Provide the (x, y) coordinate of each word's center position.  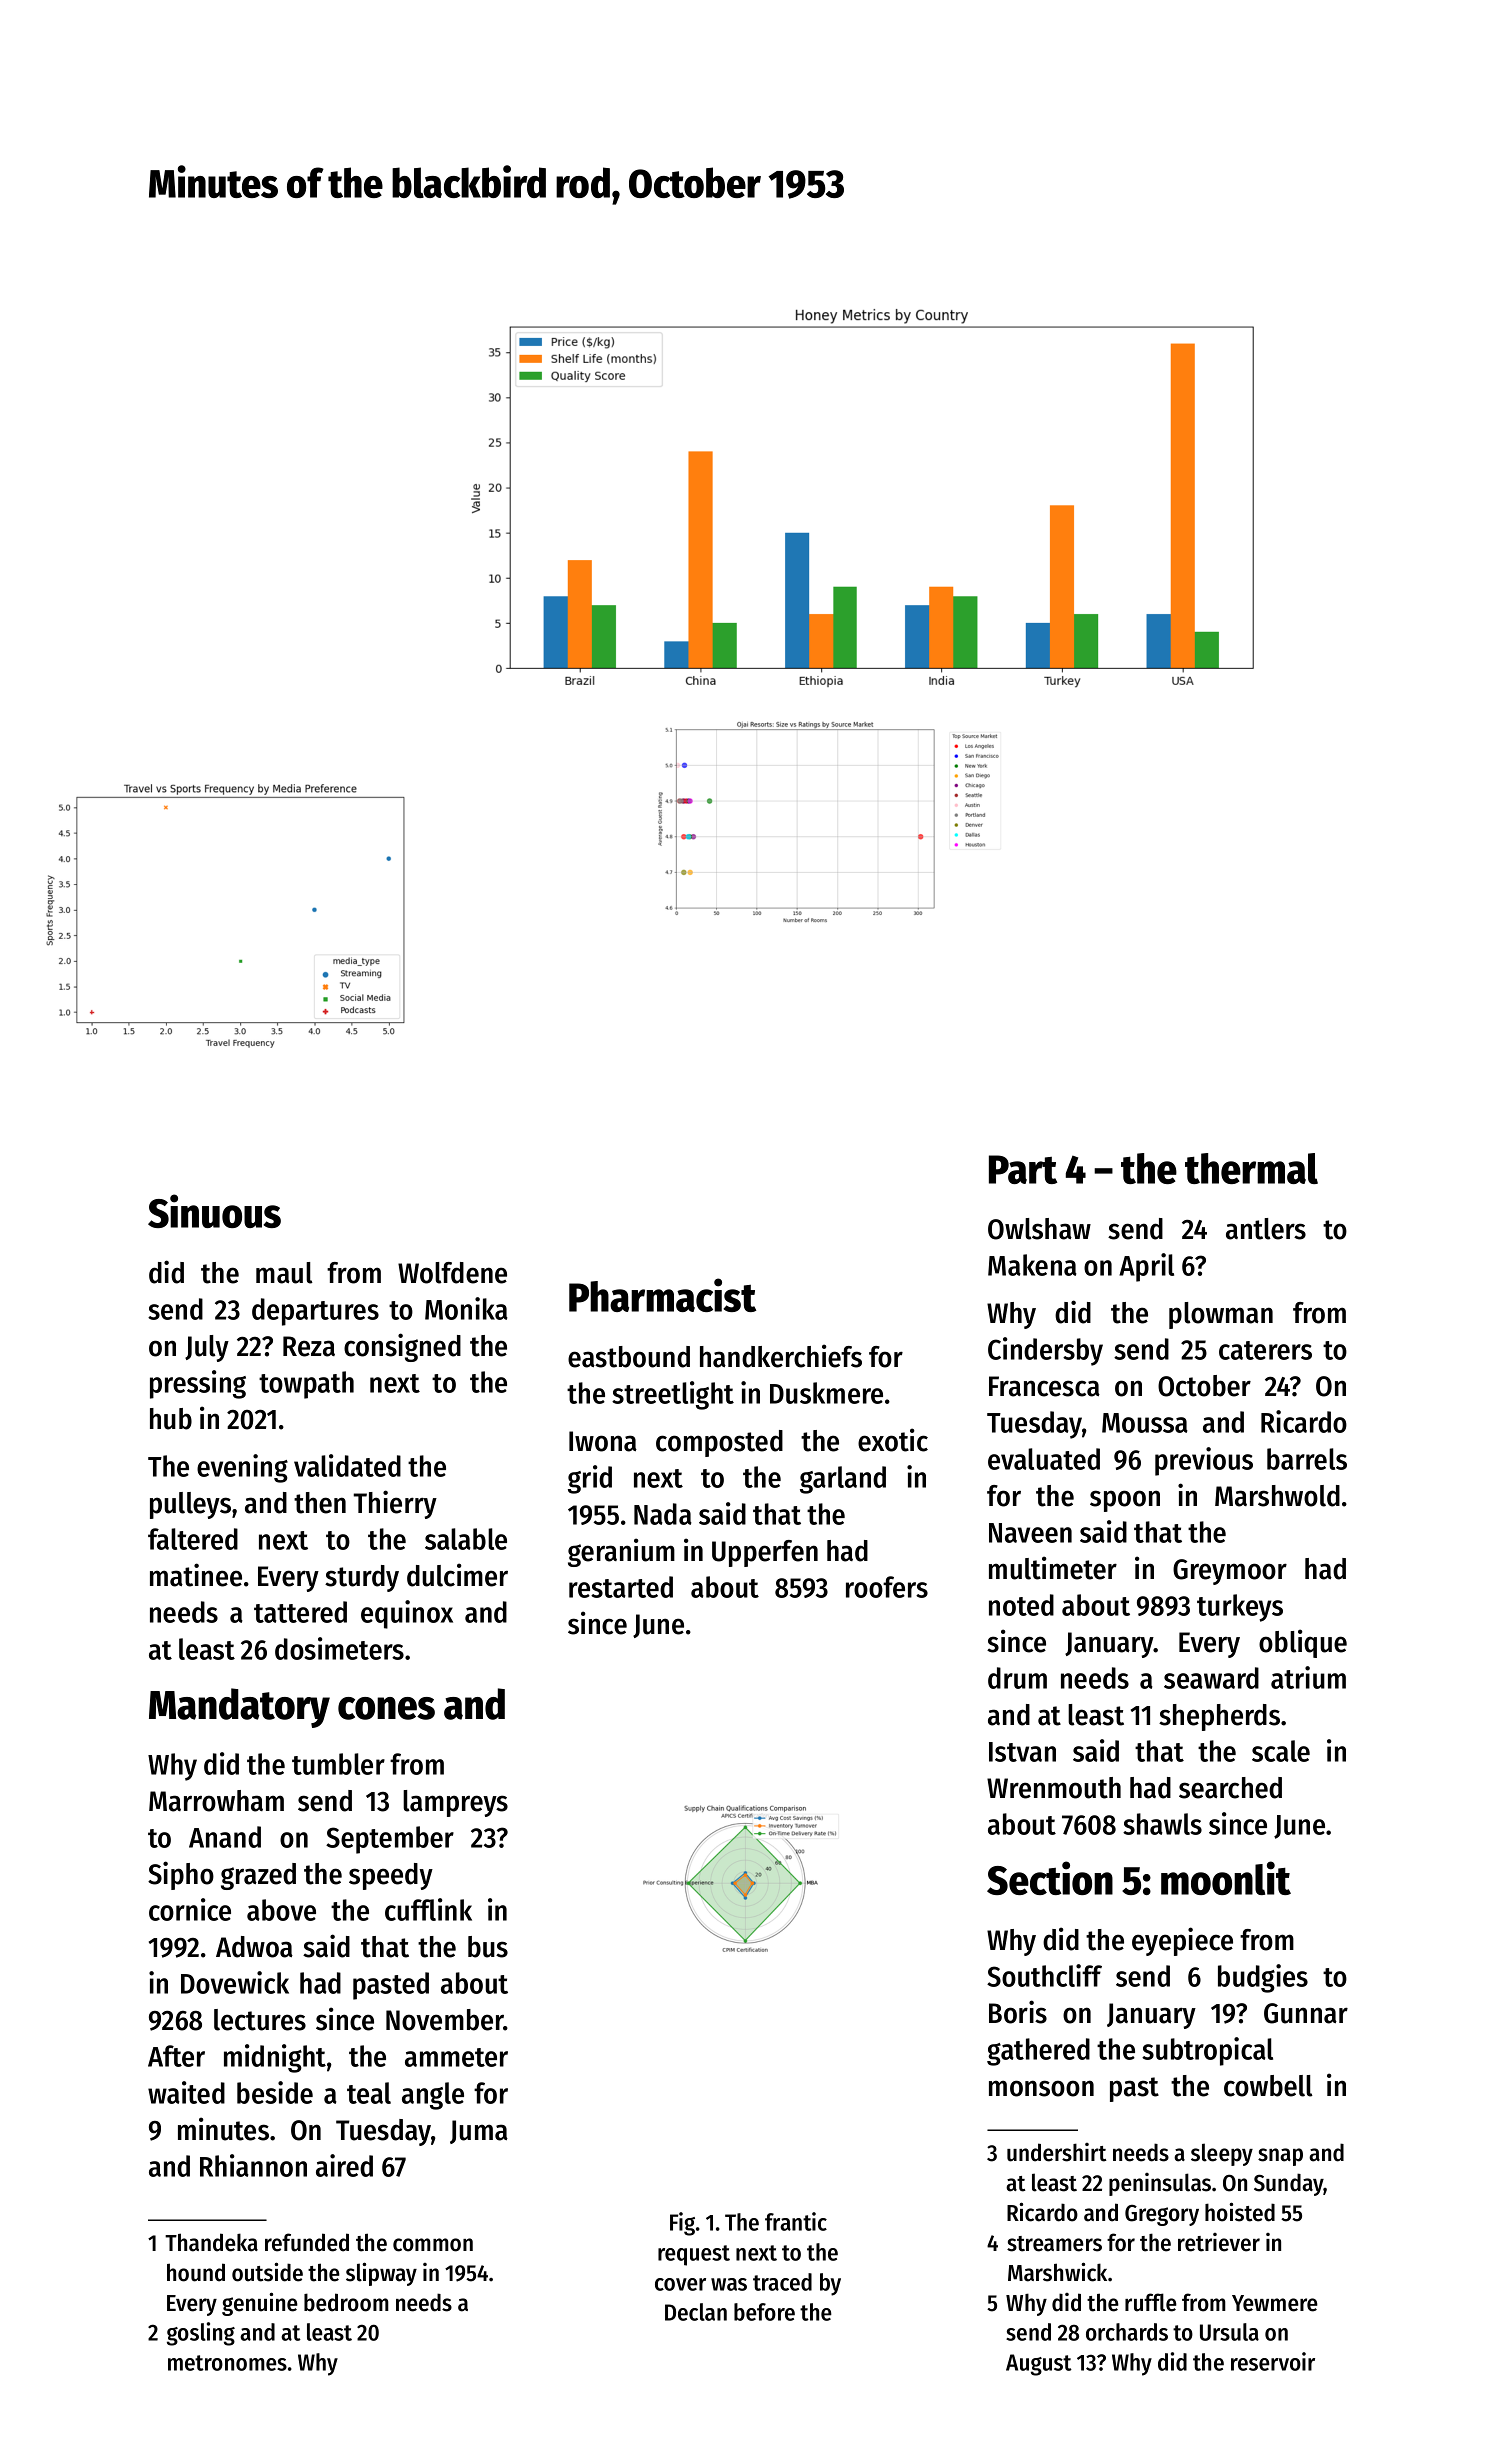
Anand (225, 1837)
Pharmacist (662, 1295)
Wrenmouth (1054, 1788)
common (433, 2245)
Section (1050, 1878)
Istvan (1022, 1752)
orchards (1127, 2332)
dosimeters (339, 1648)
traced (782, 2282)
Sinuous (214, 1211)
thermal (1251, 1168)
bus (488, 1947)
